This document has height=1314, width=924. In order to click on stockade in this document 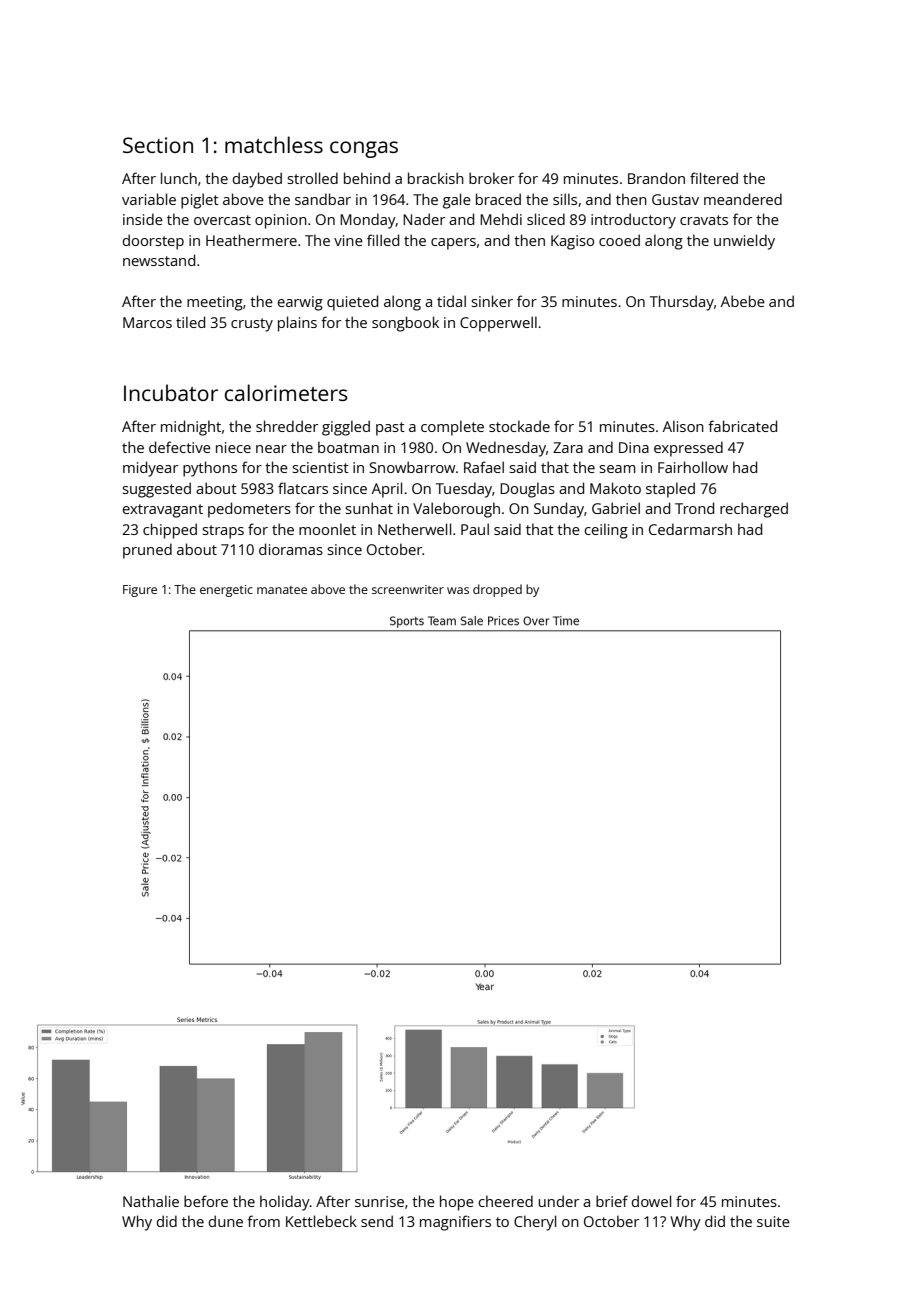, I will do `click(519, 426)`.
